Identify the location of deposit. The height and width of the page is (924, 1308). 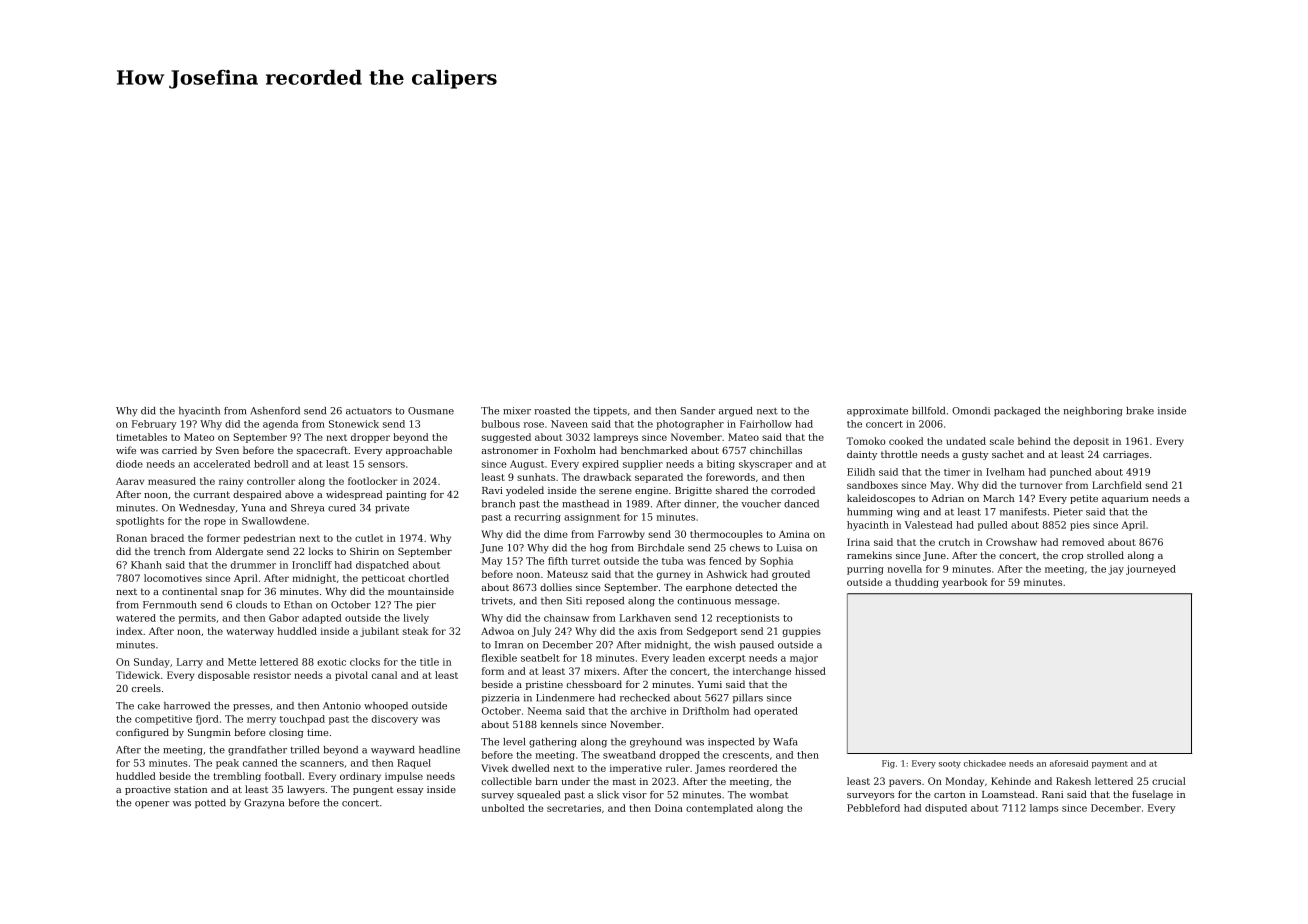
(1091, 442).
